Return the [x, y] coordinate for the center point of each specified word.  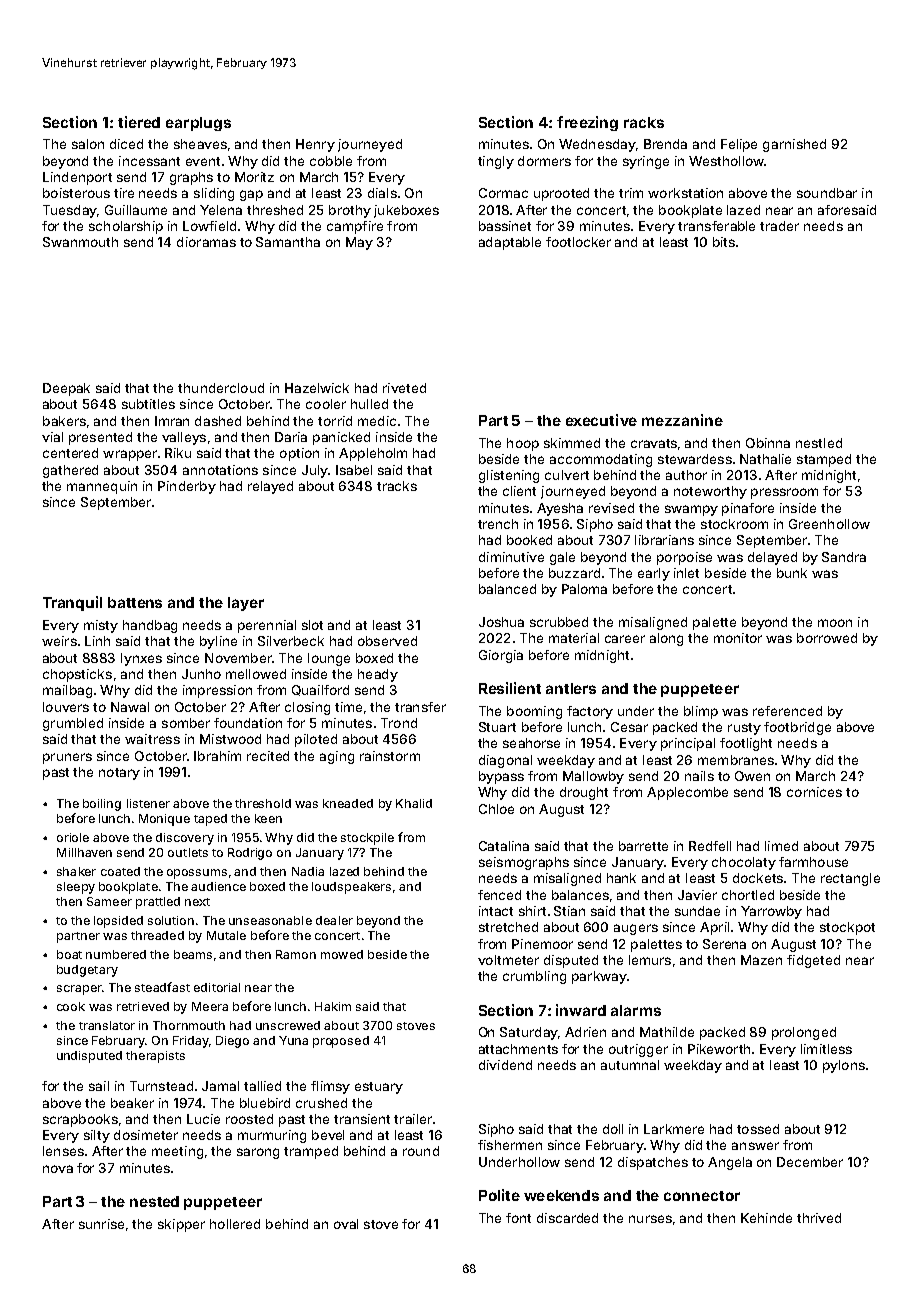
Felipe [739, 145]
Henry [315, 145]
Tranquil [72, 603]
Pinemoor [542, 944]
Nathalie [765, 459]
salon [88, 144]
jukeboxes [406, 211]
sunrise [101, 1224]
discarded [567, 1218]
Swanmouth [80, 242]
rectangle [850, 879]
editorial [217, 987]
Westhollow [726, 161]
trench [498, 524]
